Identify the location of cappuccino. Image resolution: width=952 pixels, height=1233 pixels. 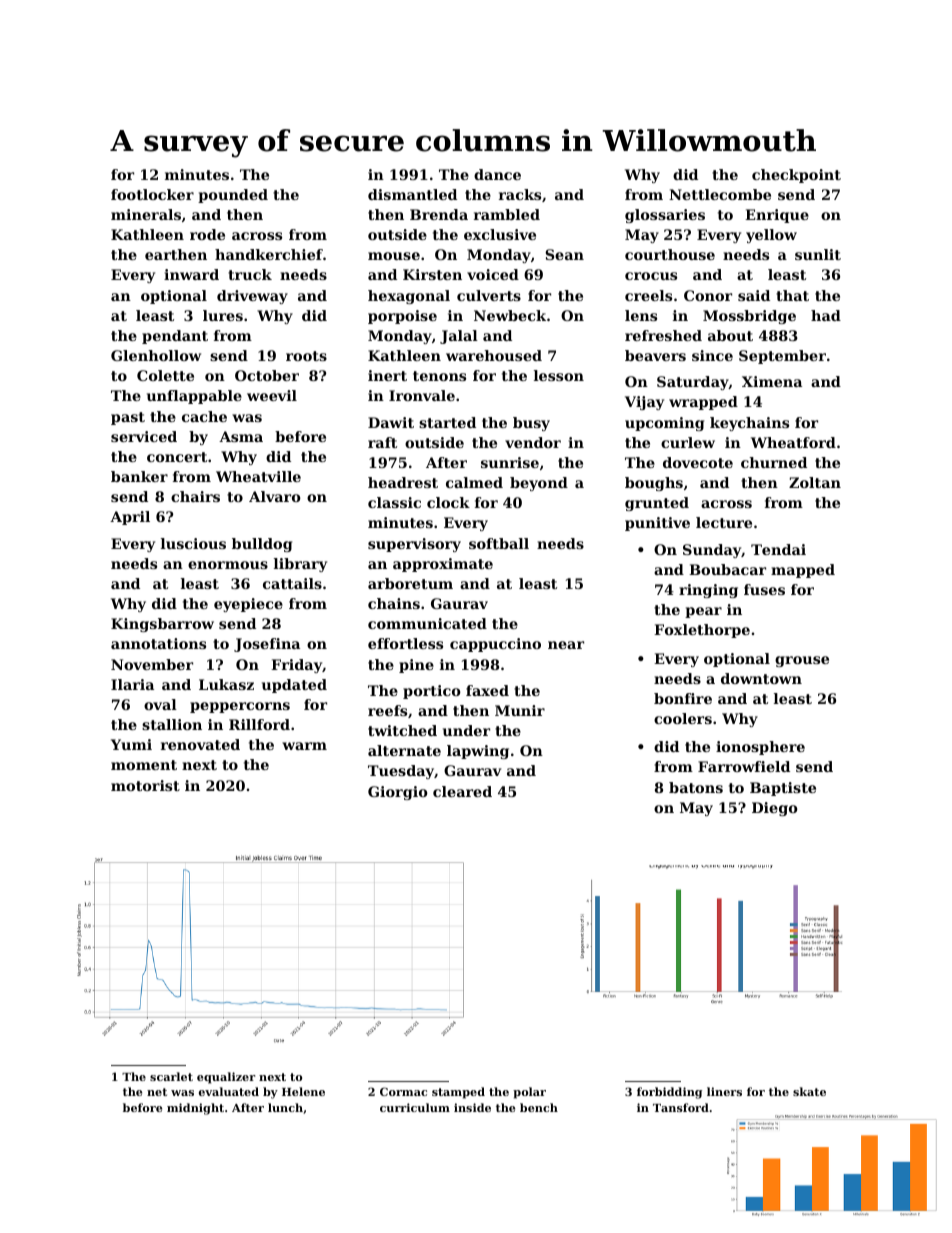
(495, 645).
